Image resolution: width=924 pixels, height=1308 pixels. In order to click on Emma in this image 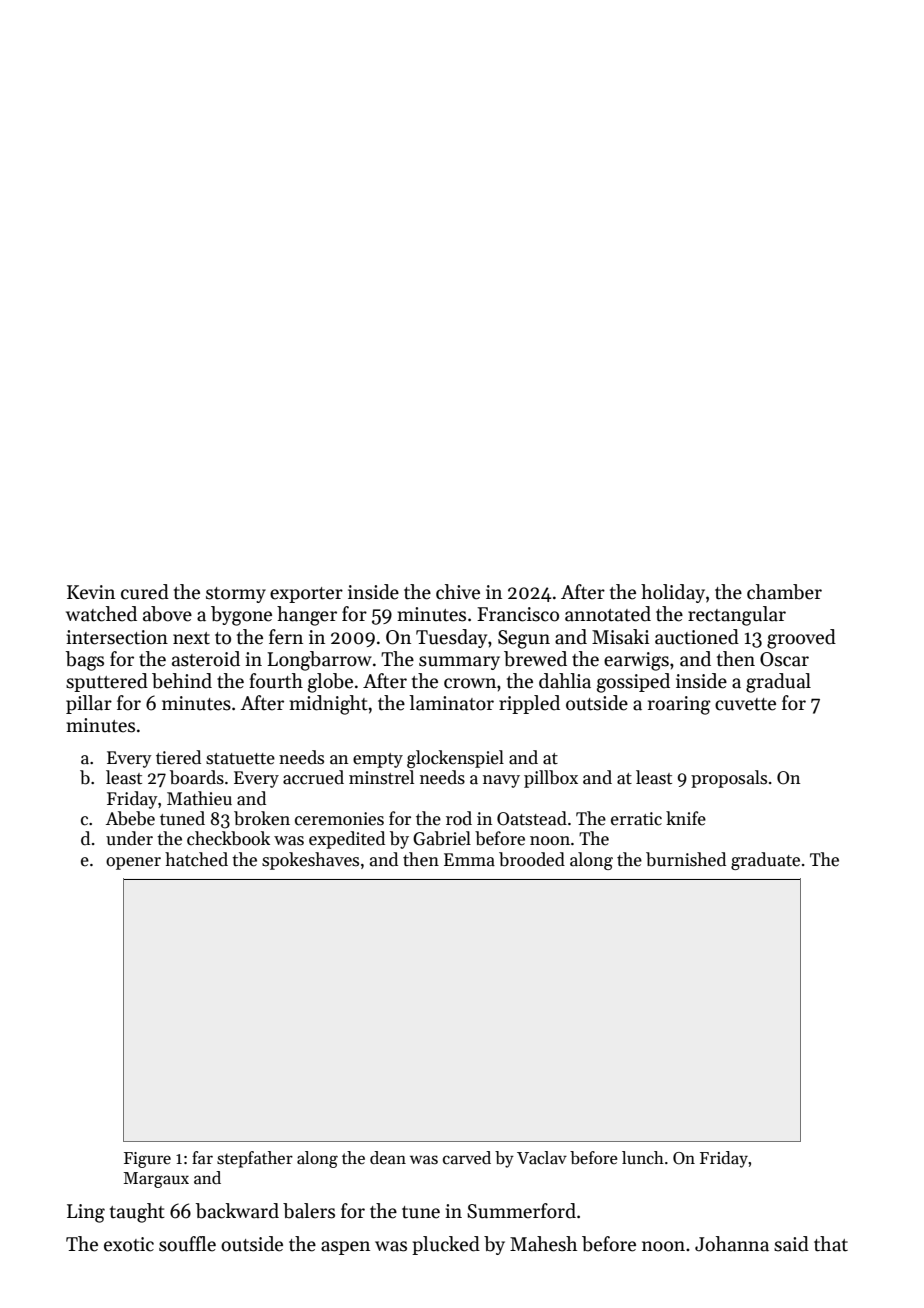, I will do `click(469, 860)`.
